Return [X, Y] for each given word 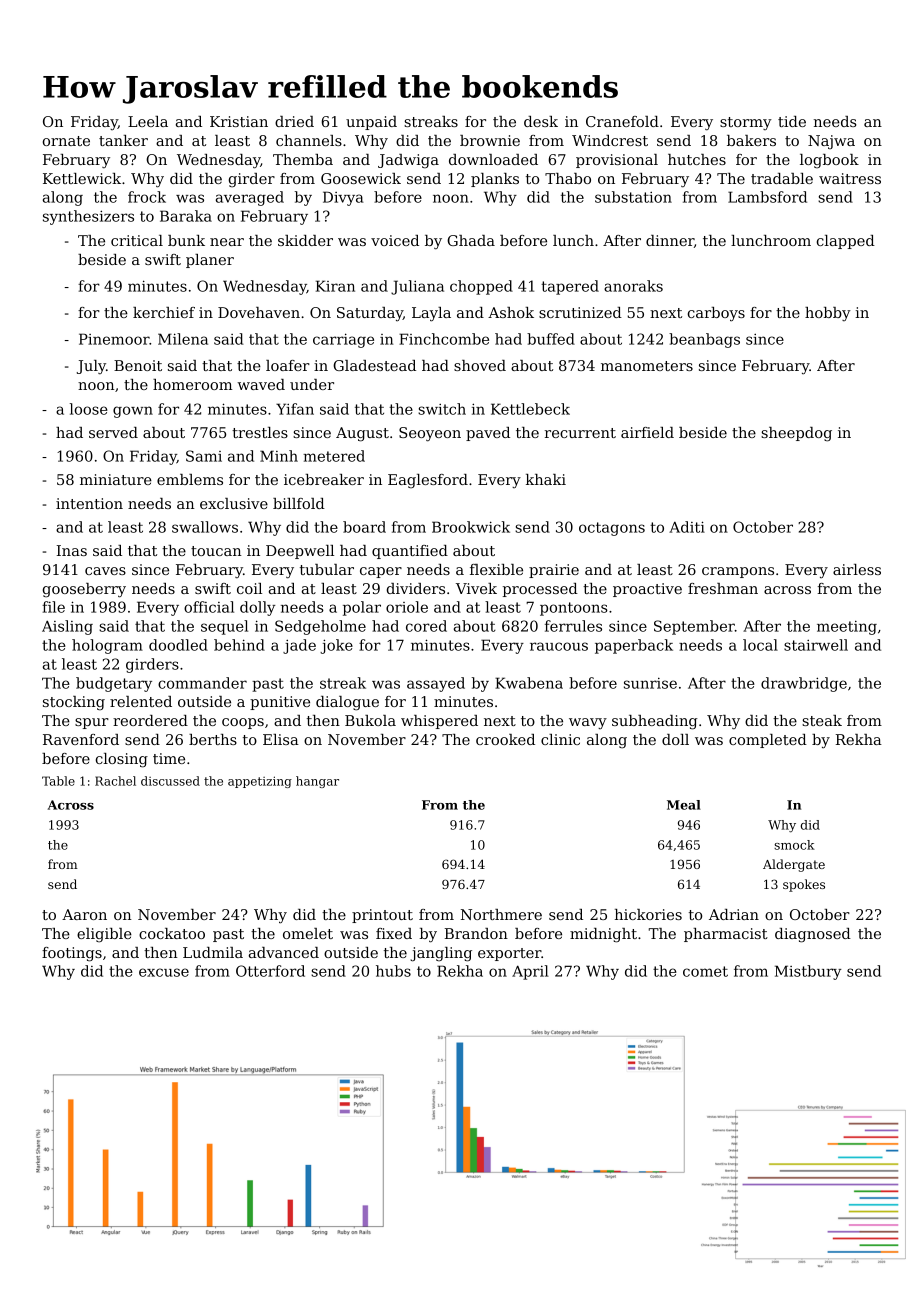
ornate [66, 141]
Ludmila [213, 952]
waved [261, 384]
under [312, 384]
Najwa [831, 142]
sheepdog [796, 434]
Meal [684, 805]
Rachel [115, 781]
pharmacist [726, 935]
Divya [343, 198]
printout [382, 916]
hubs [393, 971]
